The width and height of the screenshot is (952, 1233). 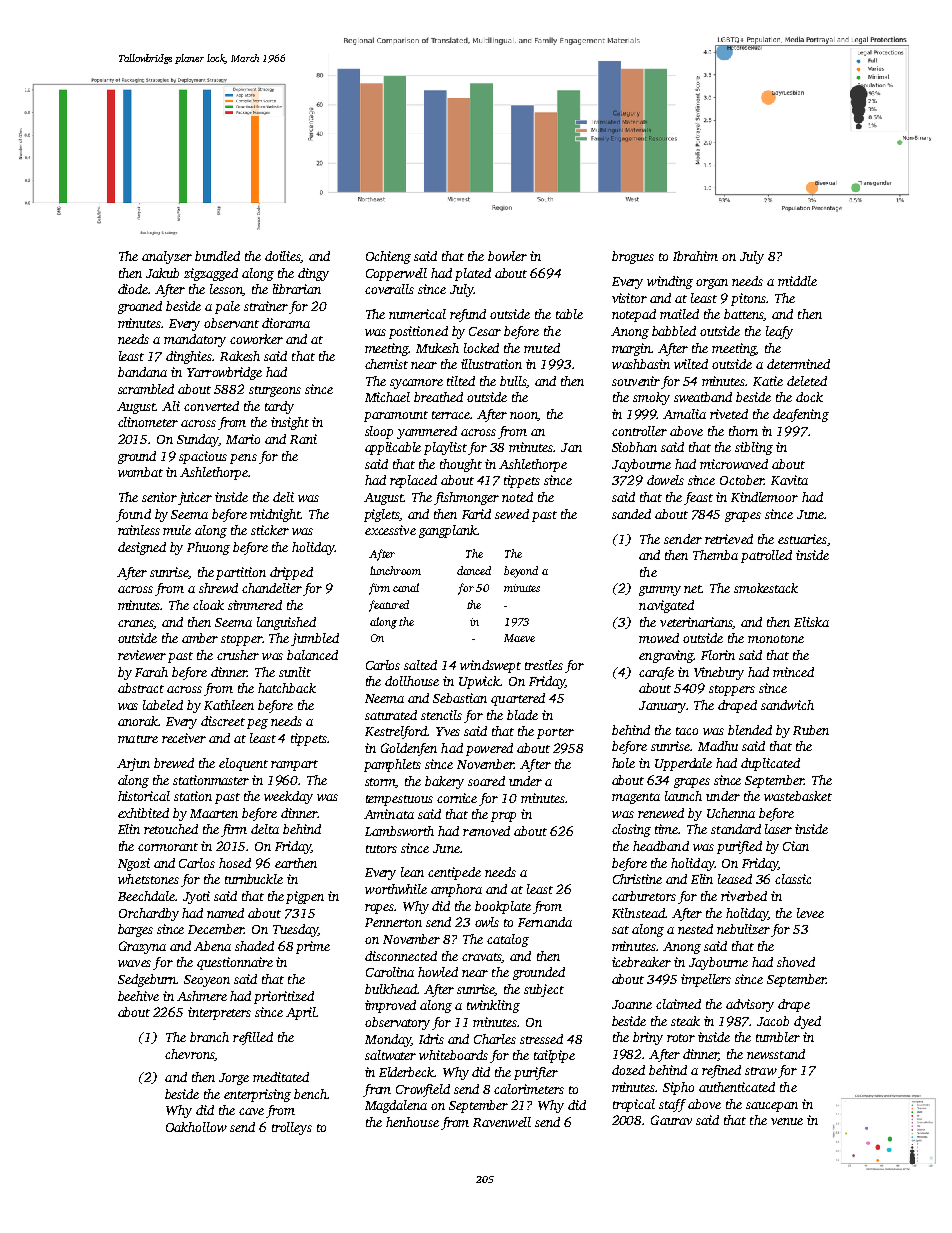 What do you see at coordinates (503, 907) in the screenshot?
I see `bookplate` at bounding box center [503, 907].
